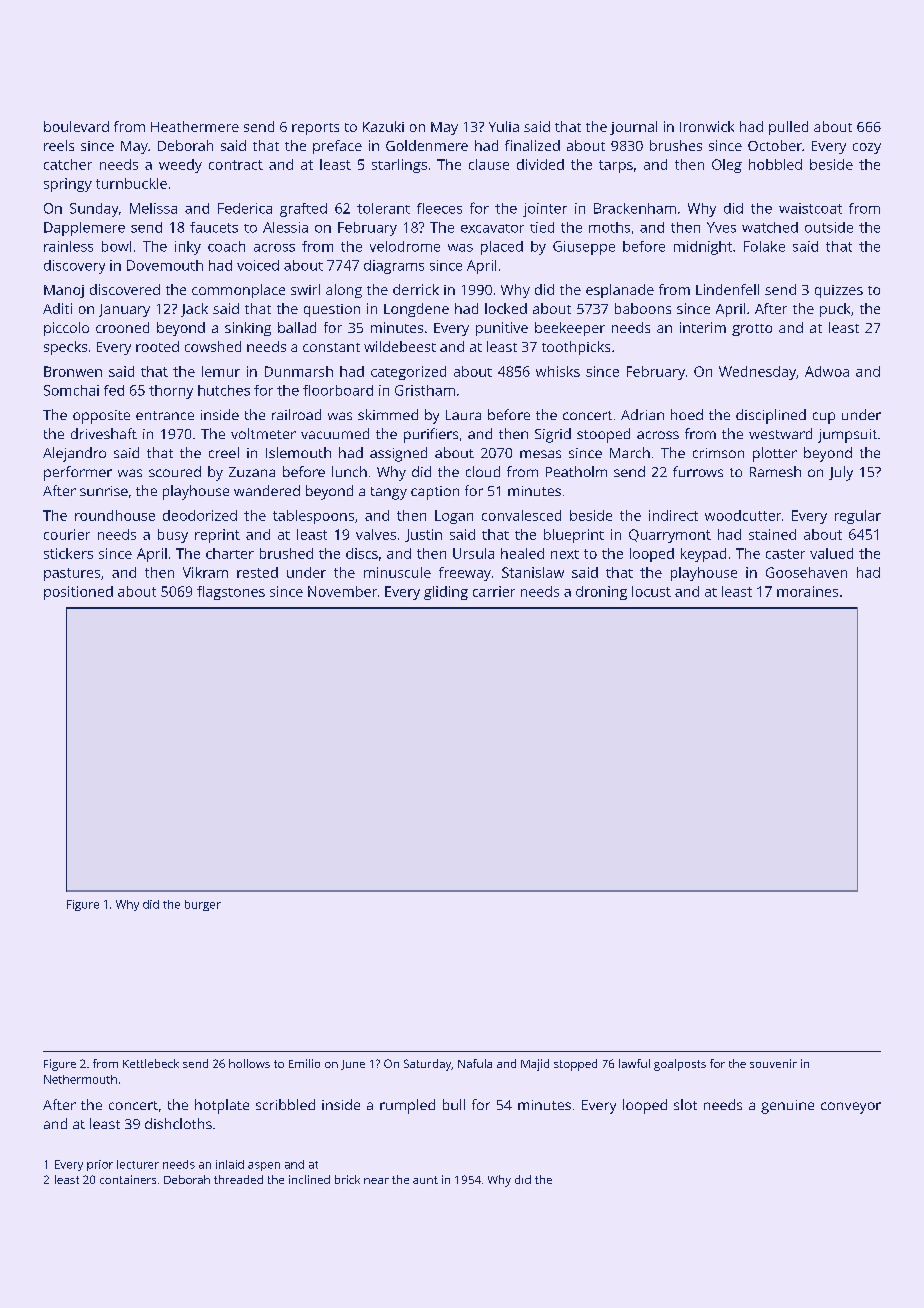  What do you see at coordinates (651, 591) in the screenshot?
I see `locust` at bounding box center [651, 591].
